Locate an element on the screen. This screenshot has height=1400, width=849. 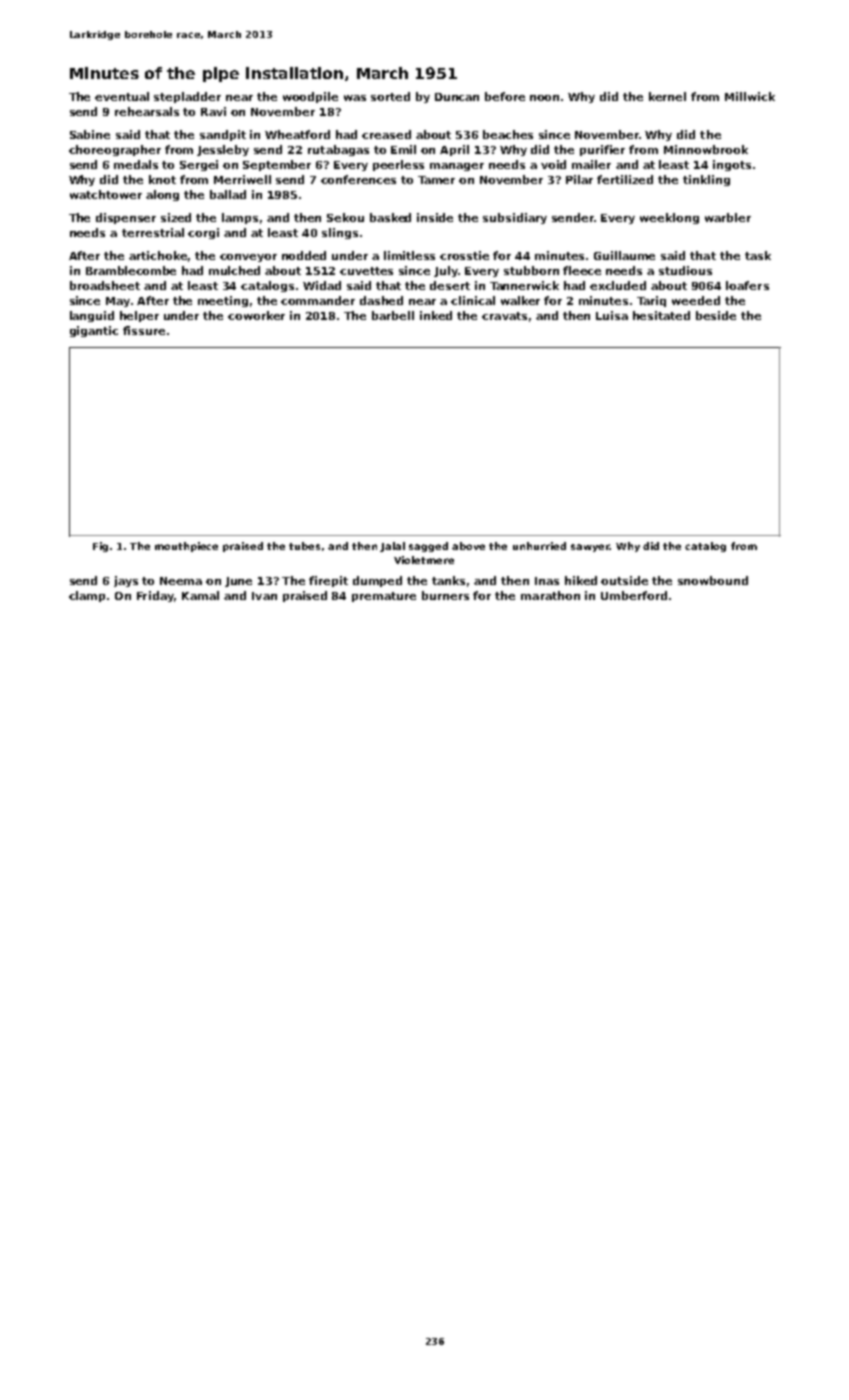
fissure is located at coordinates (144, 330).
